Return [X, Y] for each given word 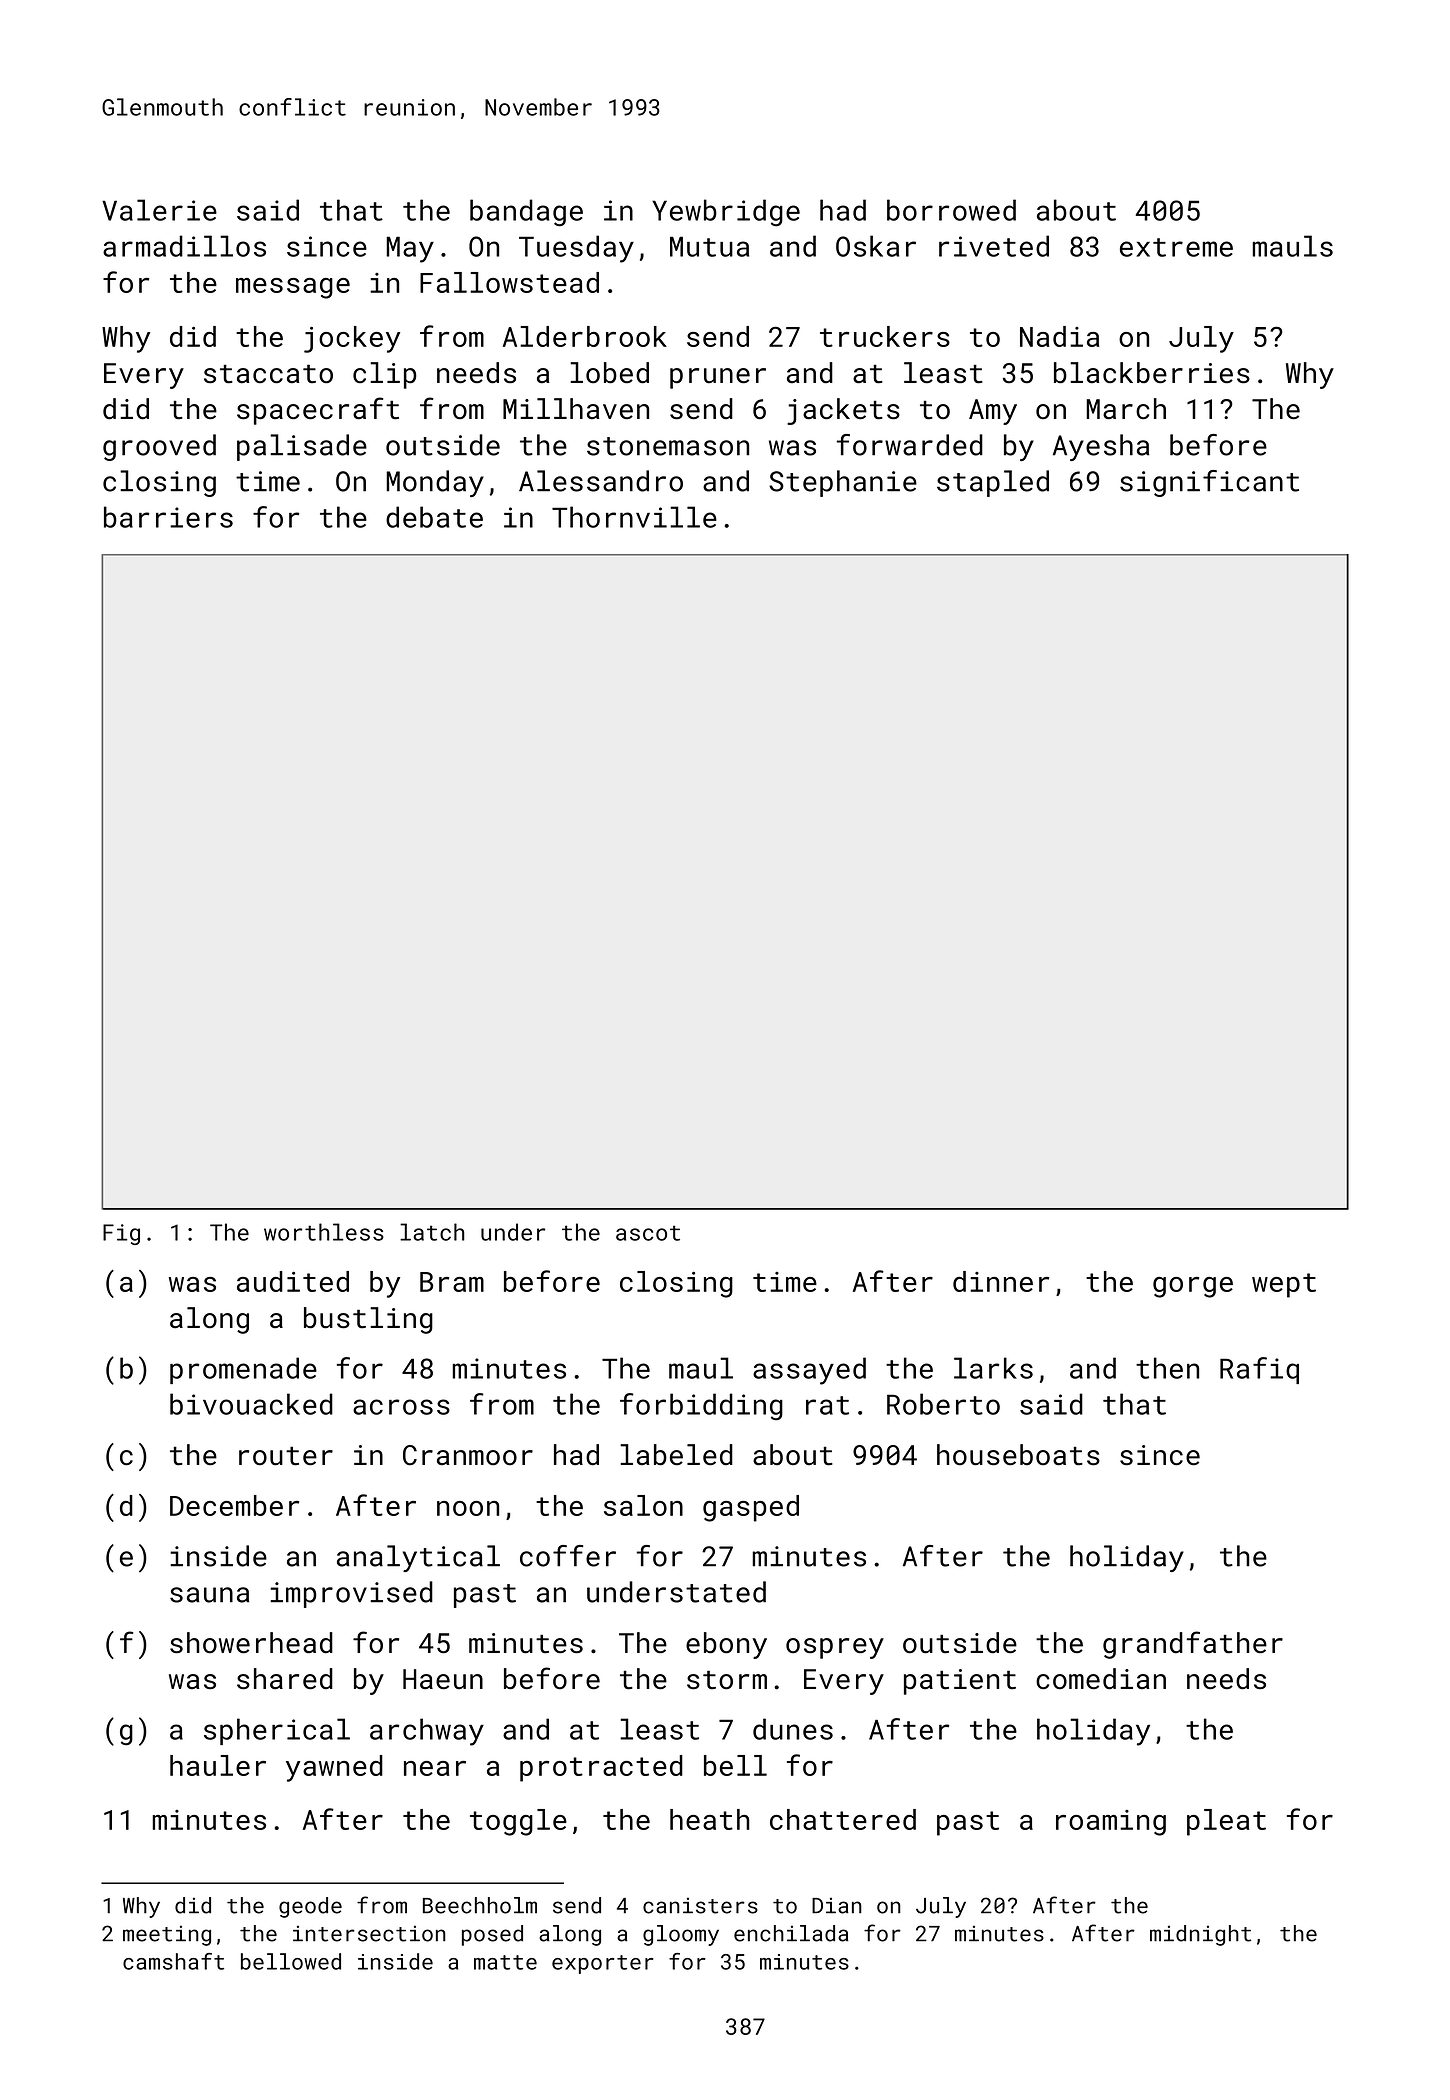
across [401, 1407]
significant [1209, 483]
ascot [648, 1233]
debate [434, 517]
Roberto [943, 1404]
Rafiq [1259, 1370]
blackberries [1152, 373]
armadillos [184, 246]
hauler [218, 1765]
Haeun [443, 1679]
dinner [1001, 1281]
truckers [885, 336]
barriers [168, 517]
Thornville [634, 517]
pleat [1226, 1822]
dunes [793, 1729]
